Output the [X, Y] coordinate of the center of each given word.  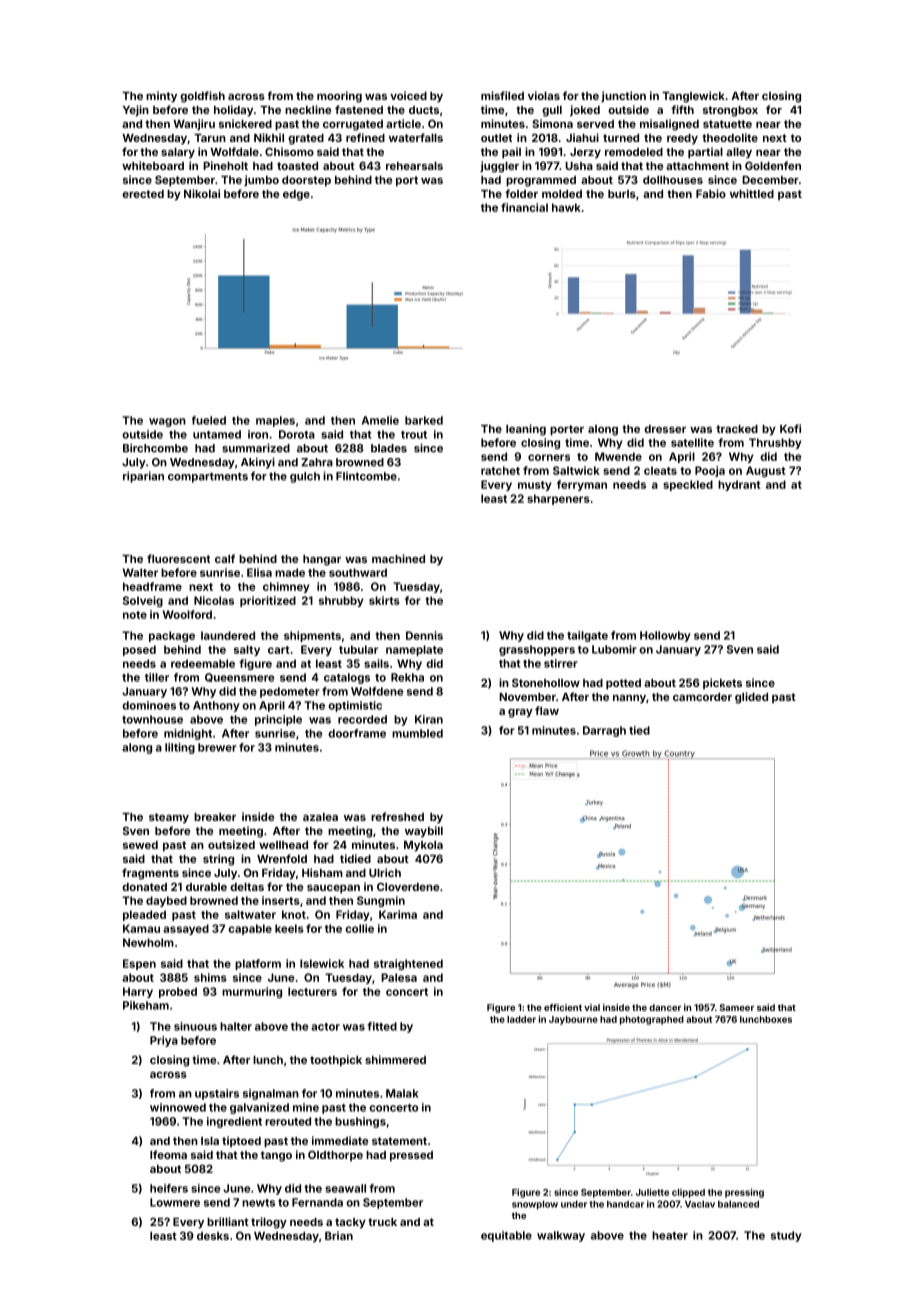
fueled [209, 420]
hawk [566, 207]
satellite [692, 442]
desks [213, 1236]
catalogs [347, 678]
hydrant [739, 485]
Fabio [711, 193]
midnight [188, 734]
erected [143, 194]
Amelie [380, 420]
